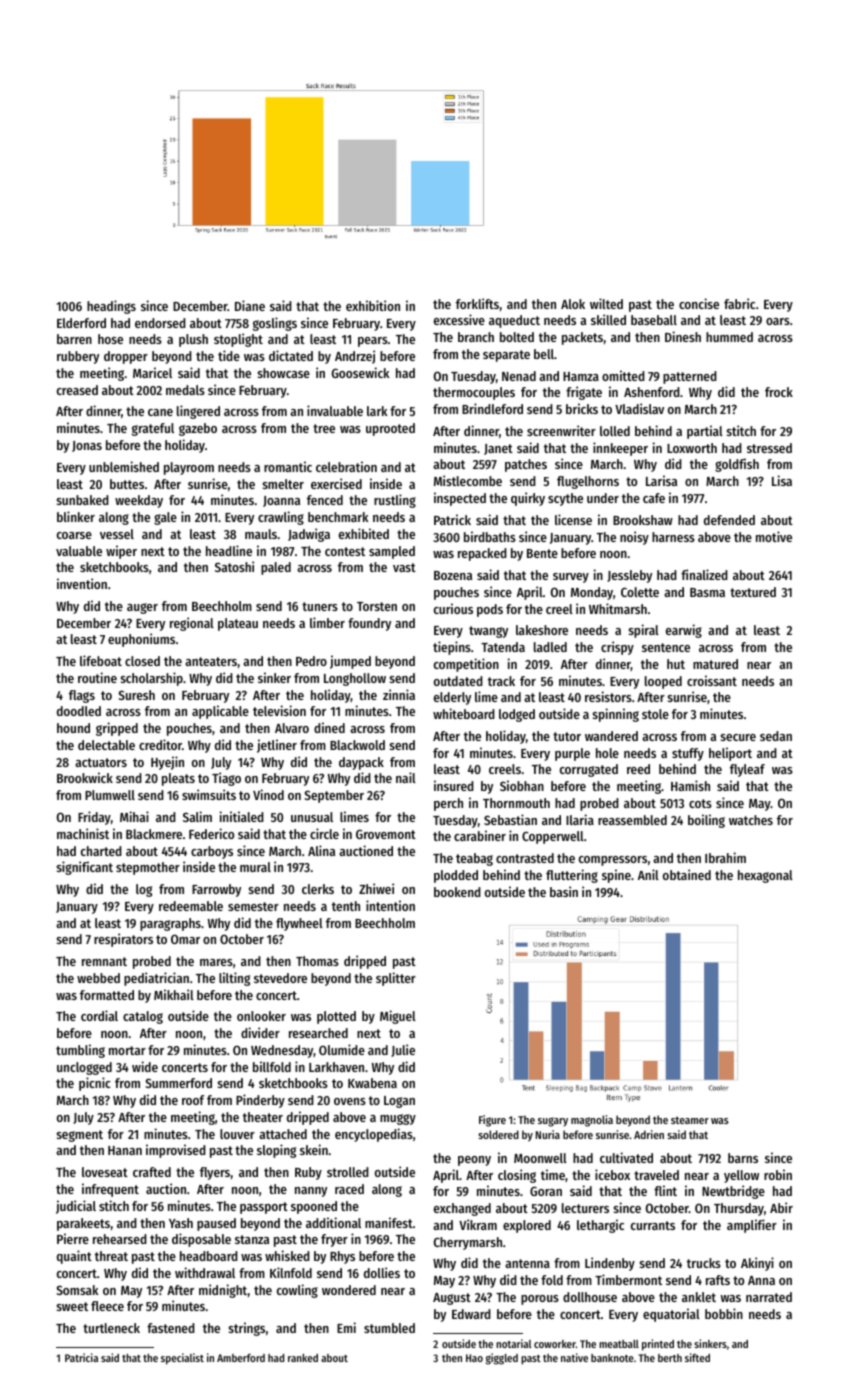 The width and height of the document is (849, 1400). I want to click on whiteboard, so click(464, 713).
